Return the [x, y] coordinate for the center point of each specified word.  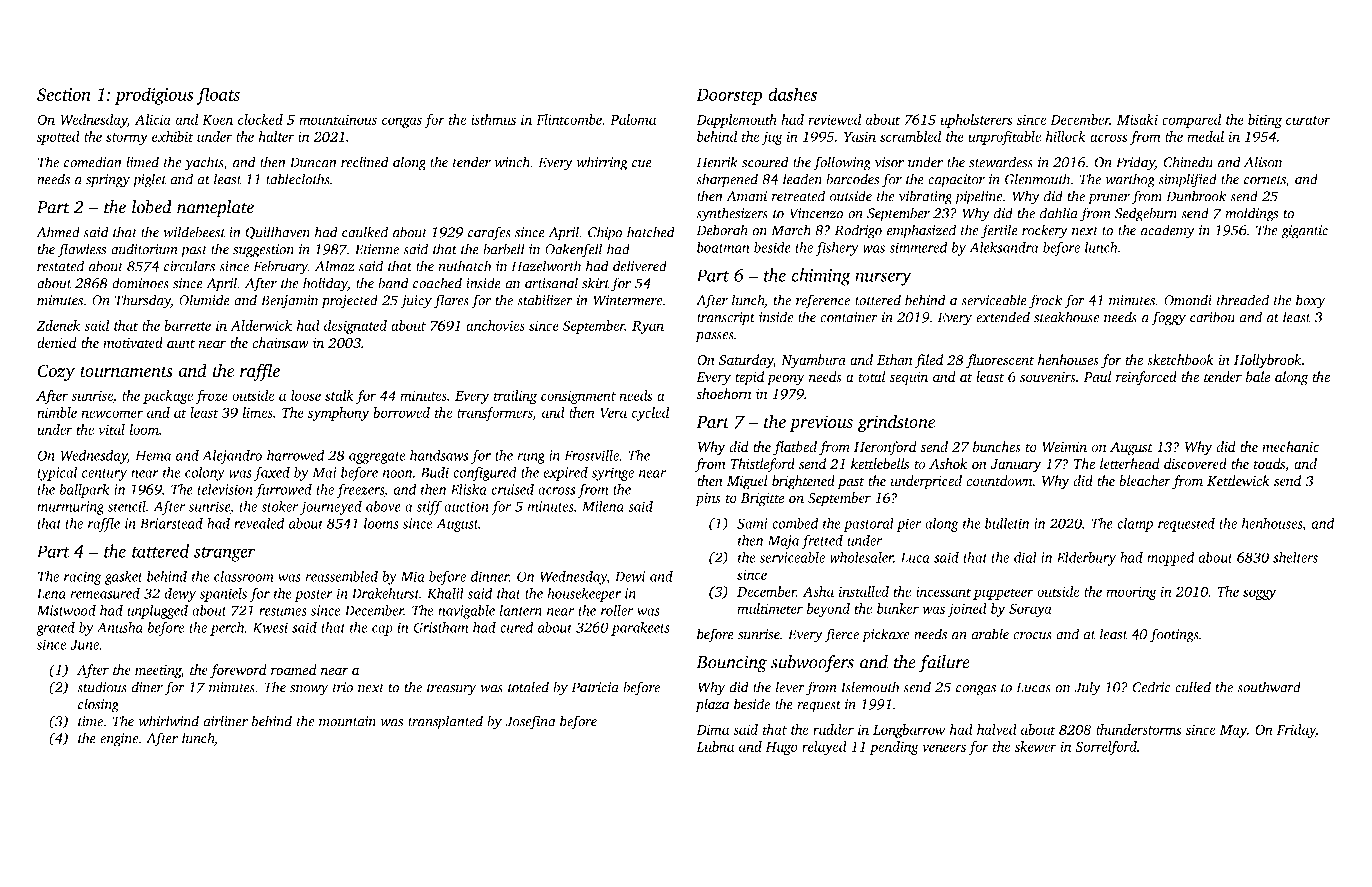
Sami [752, 523]
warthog [1130, 180]
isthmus [493, 119]
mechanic [1290, 447]
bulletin [1007, 523]
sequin [909, 379]
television [225, 489]
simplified [1187, 180]
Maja [783, 542]
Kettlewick [1238, 481]
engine [119, 740]
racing [83, 578]
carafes [489, 233]
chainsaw [280, 343]
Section [64, 94]
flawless [81, 250]
